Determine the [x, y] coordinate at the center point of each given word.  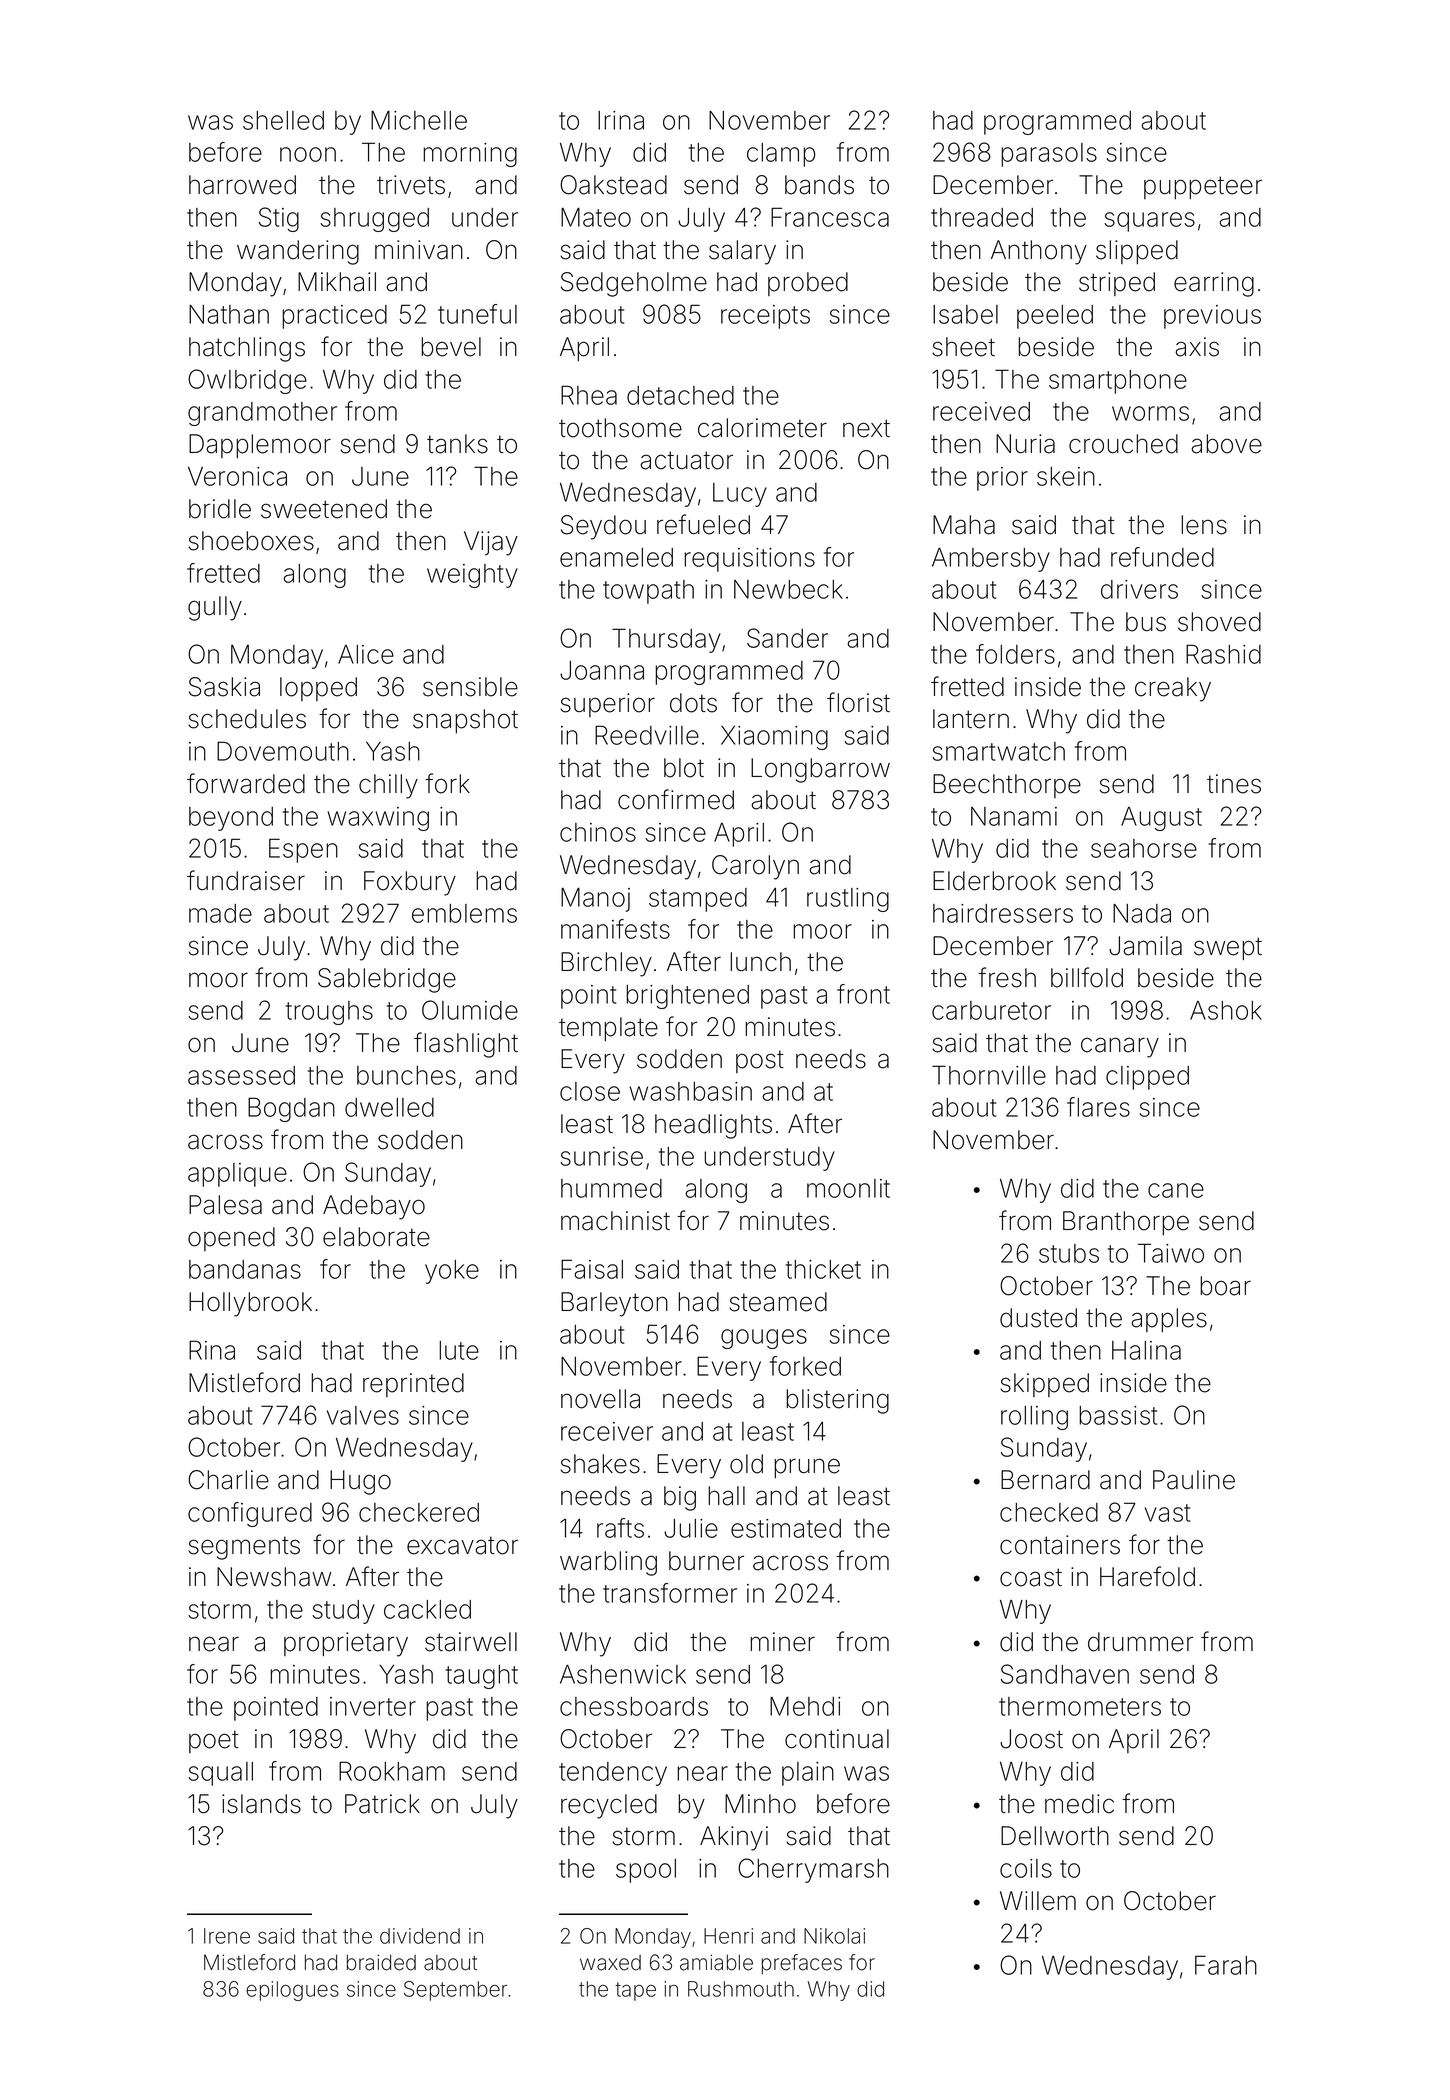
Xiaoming [774, 738]
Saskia [224, 687]
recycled [609, 1806]
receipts [765, 317]
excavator [462, 1545]
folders [1015, 654]
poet [214, 1741]
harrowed [242, 185]
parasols [1049, 155]
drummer [1140, 1642]
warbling [608, 1563]
